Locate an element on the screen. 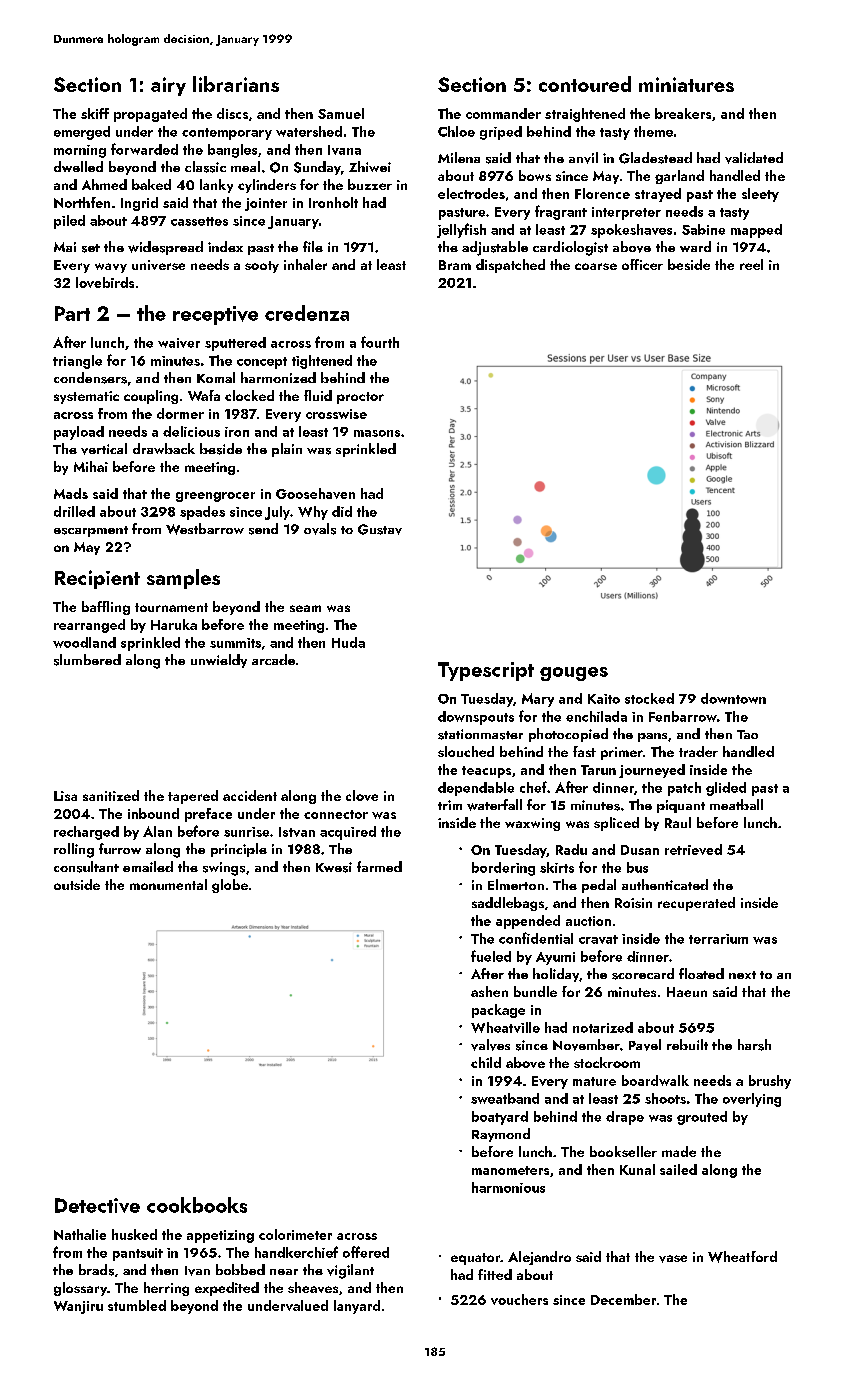 The image size is (849, 1400). classic is located at coordinates (205, 167).
